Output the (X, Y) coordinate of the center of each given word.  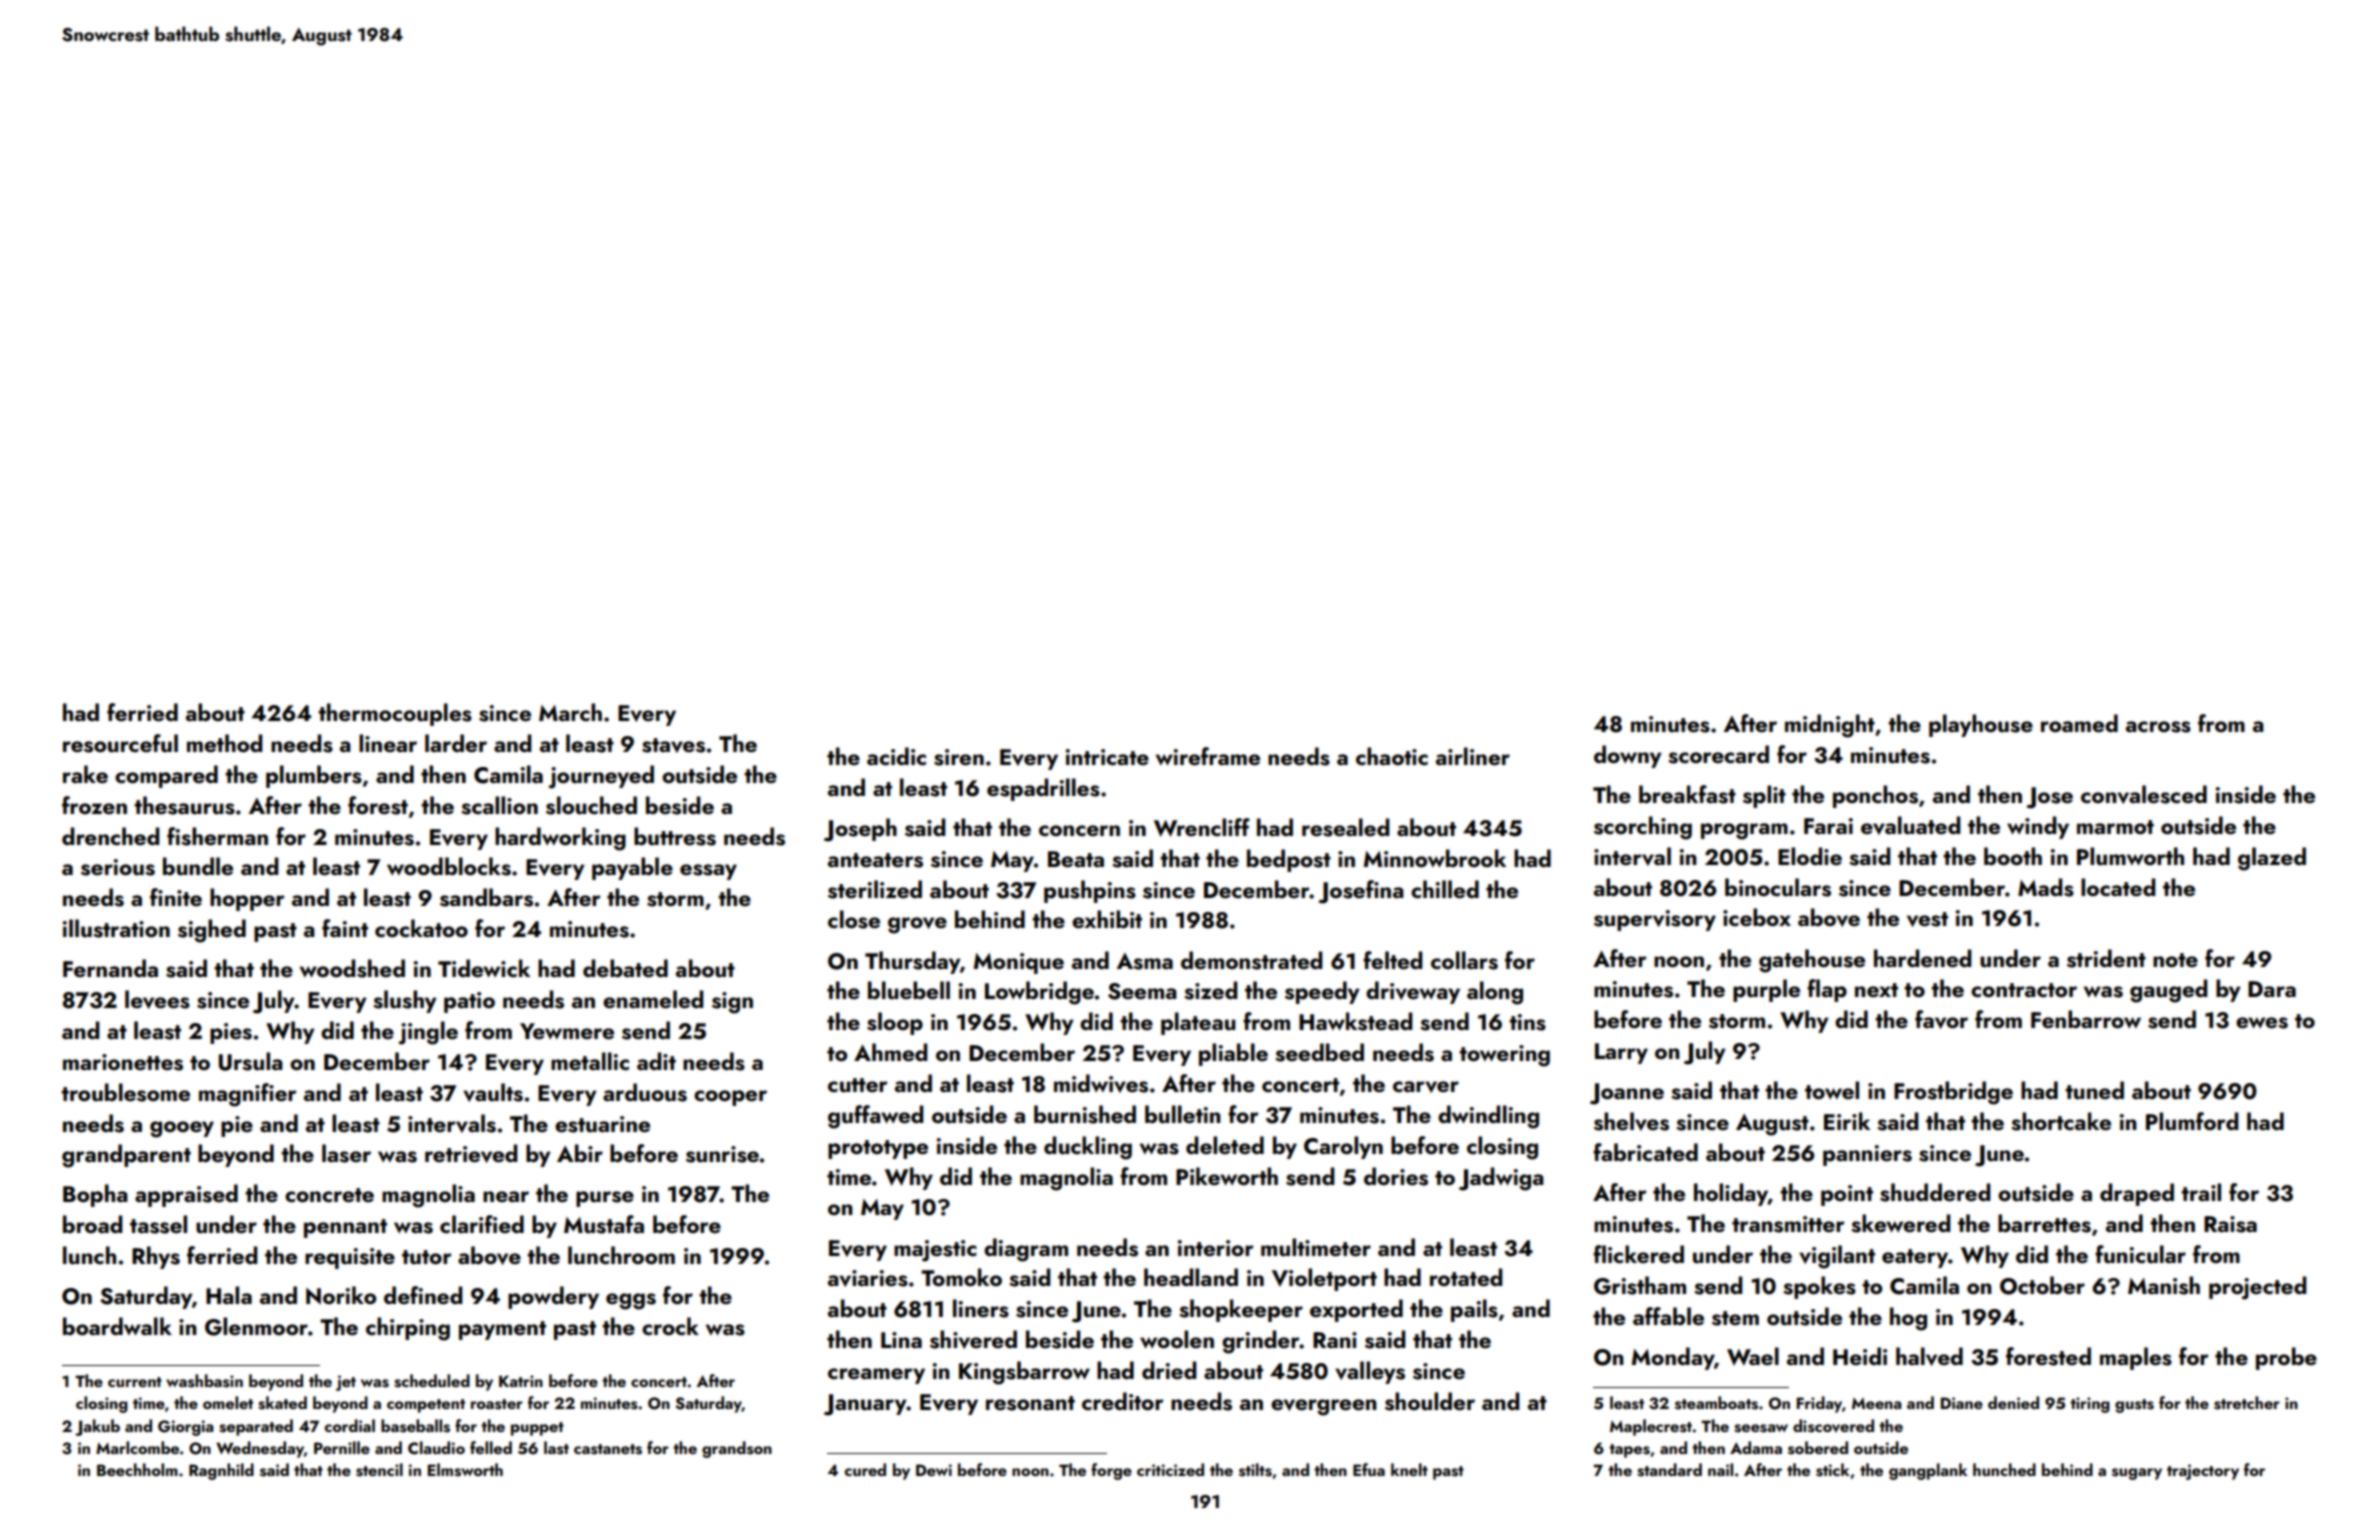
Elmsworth (465, 1470)
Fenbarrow (2086, 1019)
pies (231, 1033)
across (2158, 727)
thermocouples (395, 714)
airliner (1473, 756)
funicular (2140, 1254)
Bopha (95, 1195)
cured (865, 1469)
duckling (1088, 1148)
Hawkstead (1356, 1021)
